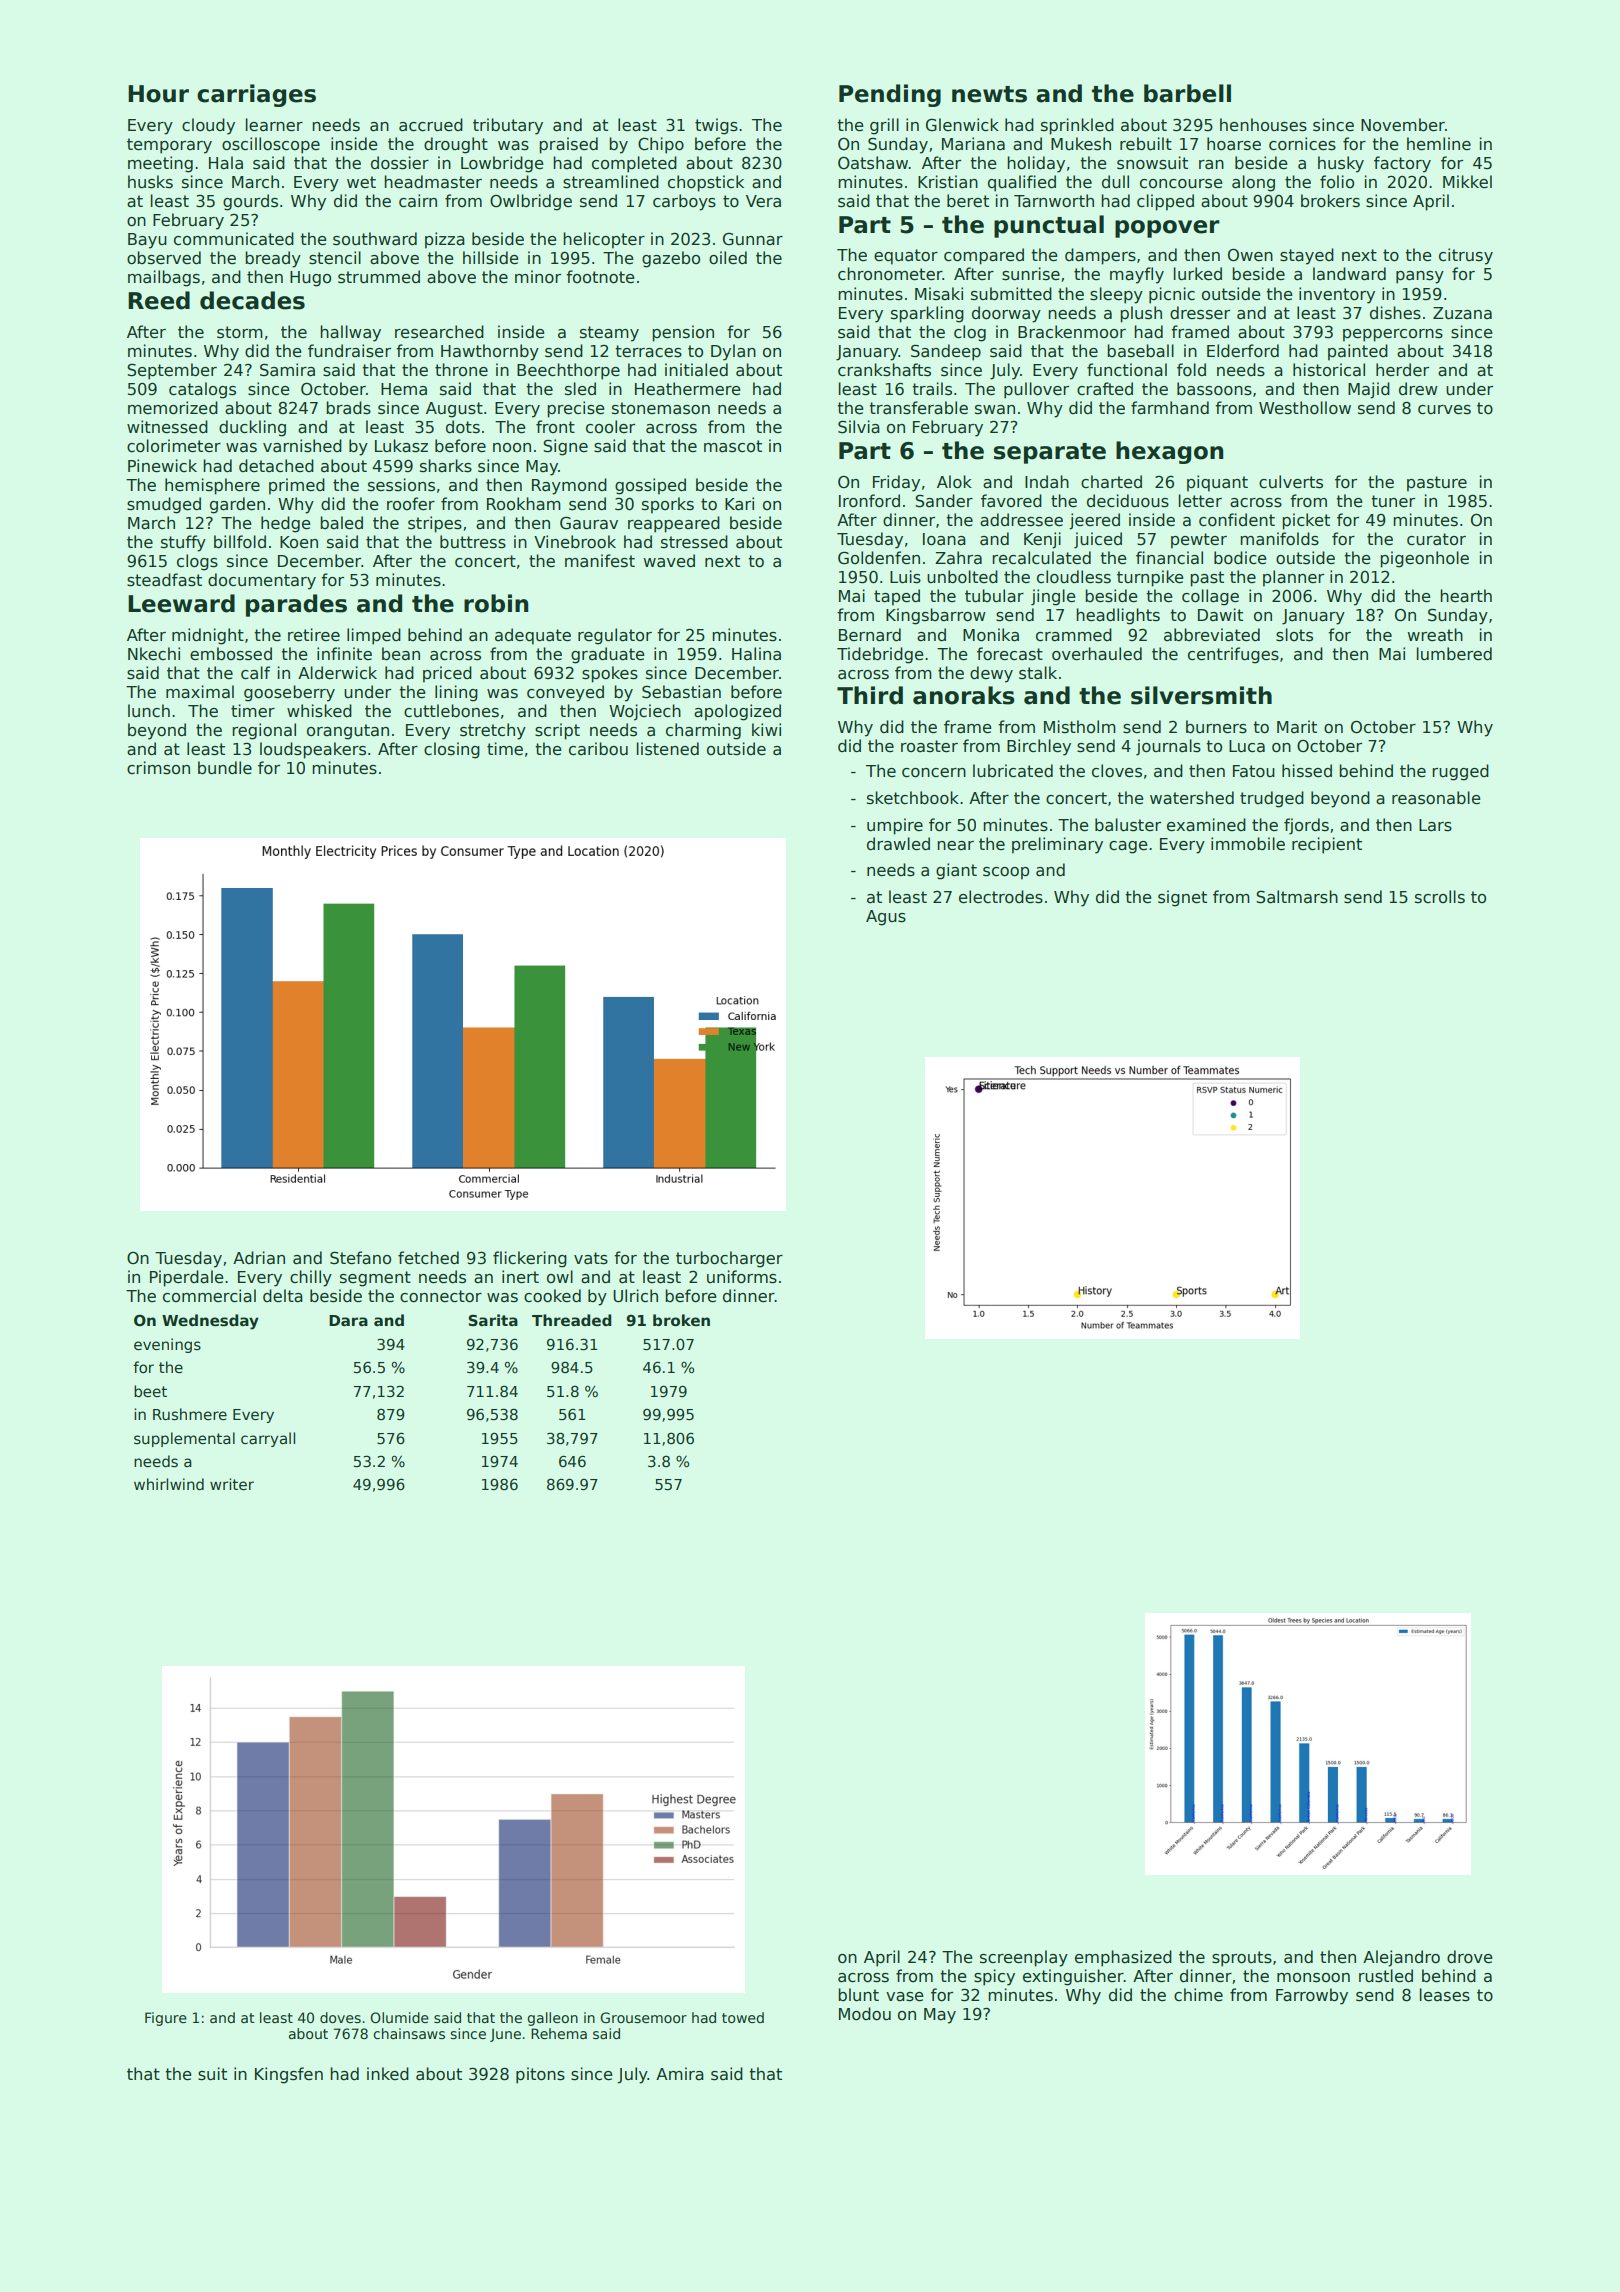  I want to click on barbell, so click(1187, 93).
